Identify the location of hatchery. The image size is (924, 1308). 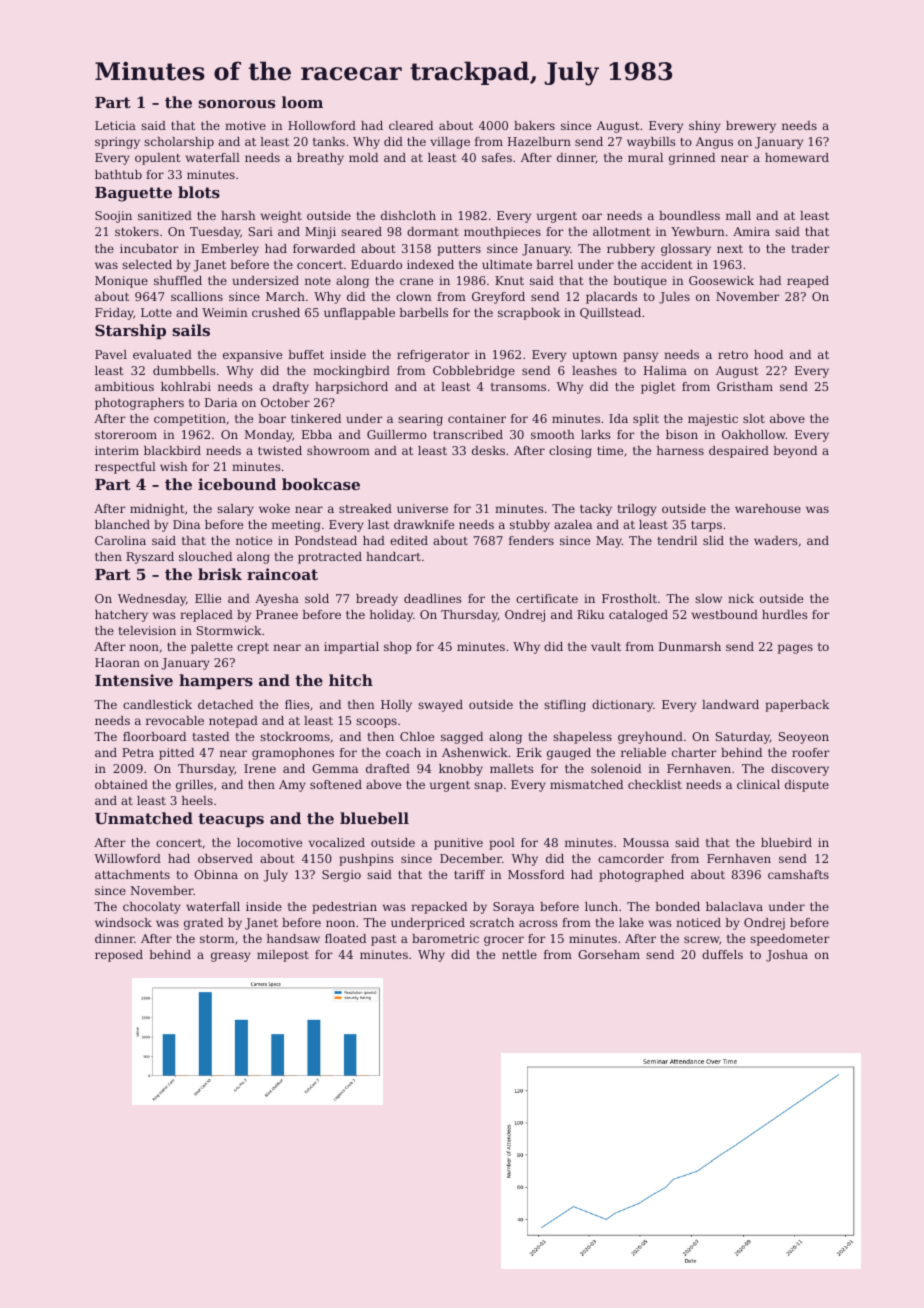
(121, 616).
